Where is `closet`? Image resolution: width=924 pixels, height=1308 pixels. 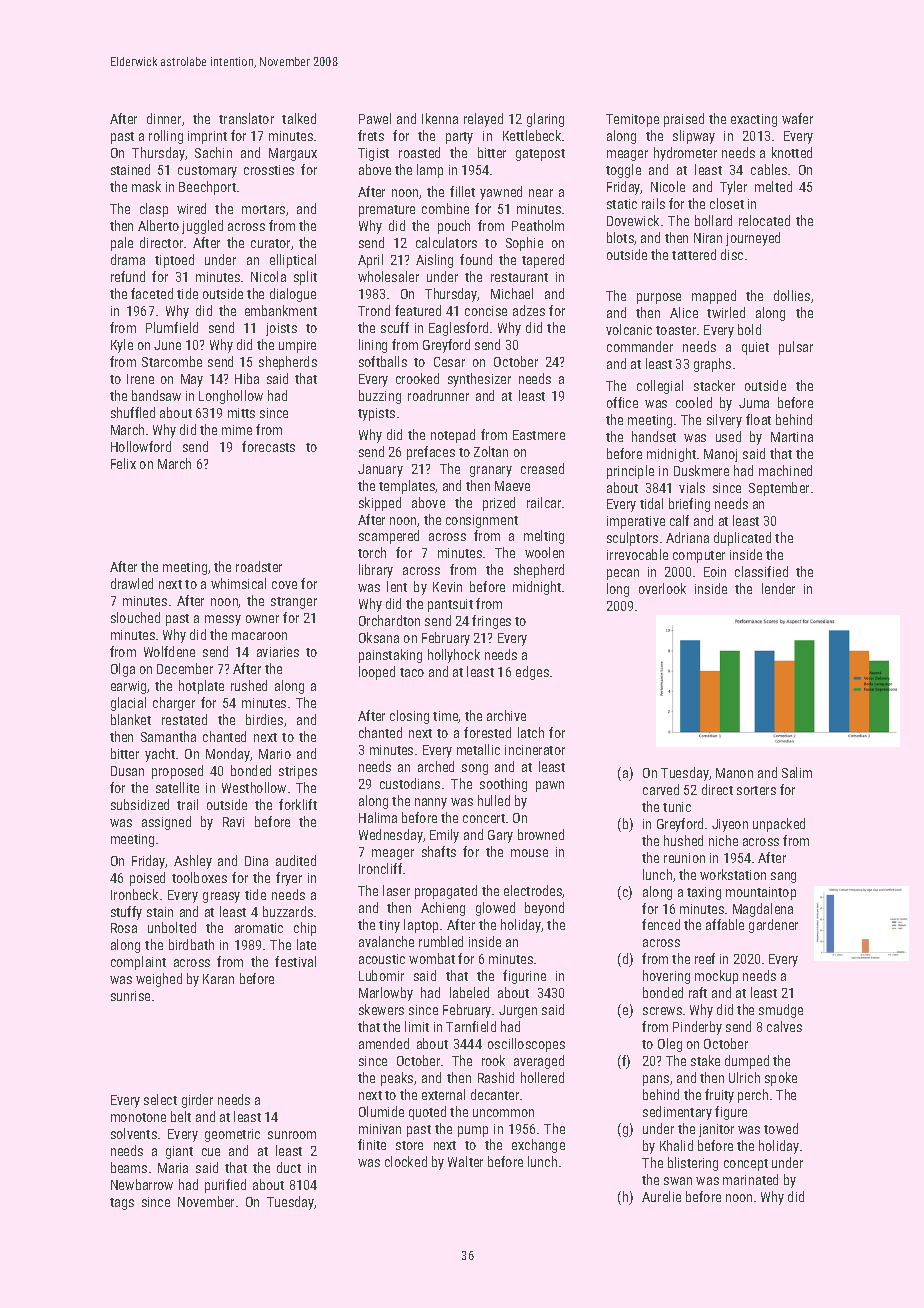 closet is located at coordinates (727, 203).
